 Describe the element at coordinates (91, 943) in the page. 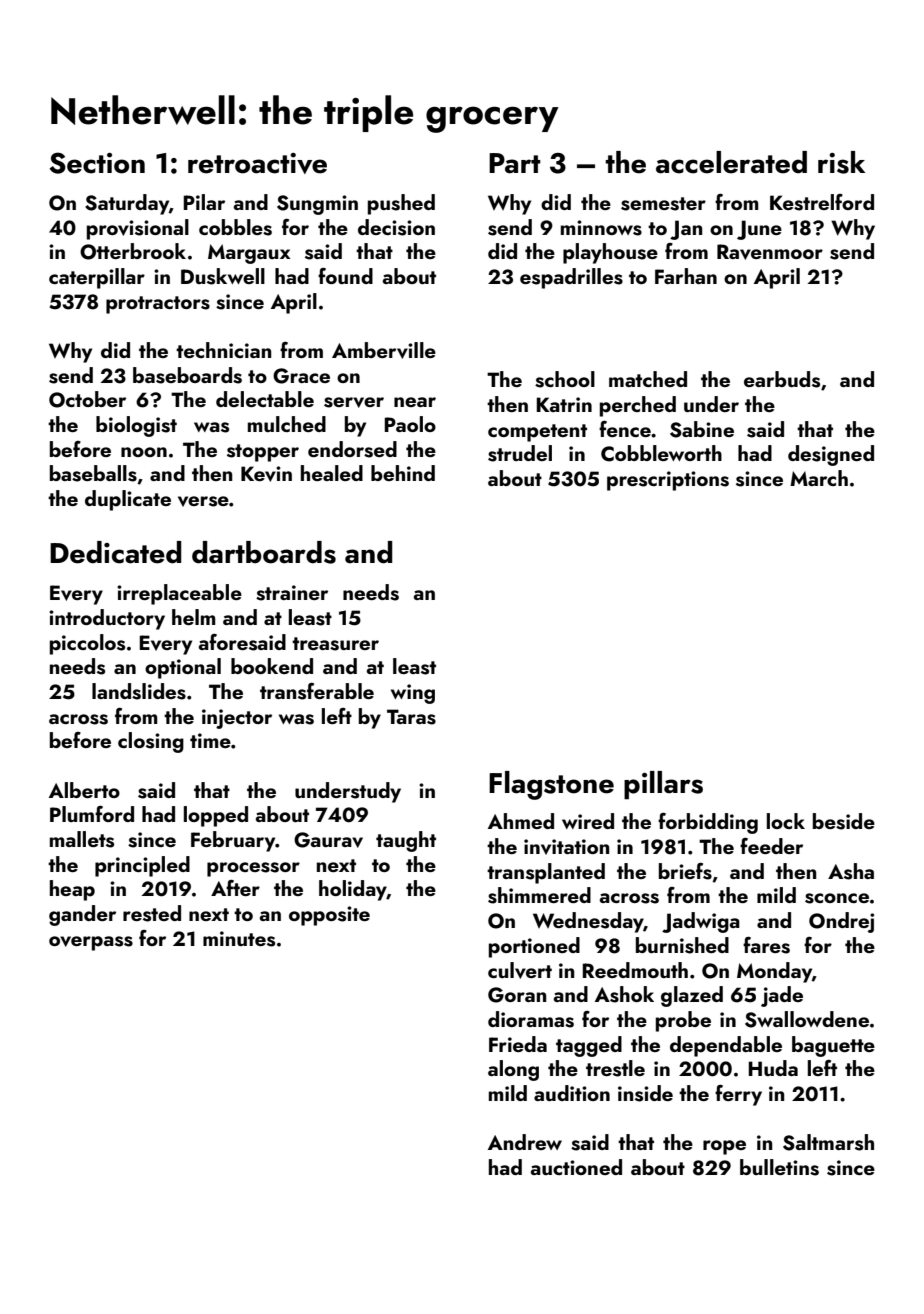

I see `overpass` at that location.
